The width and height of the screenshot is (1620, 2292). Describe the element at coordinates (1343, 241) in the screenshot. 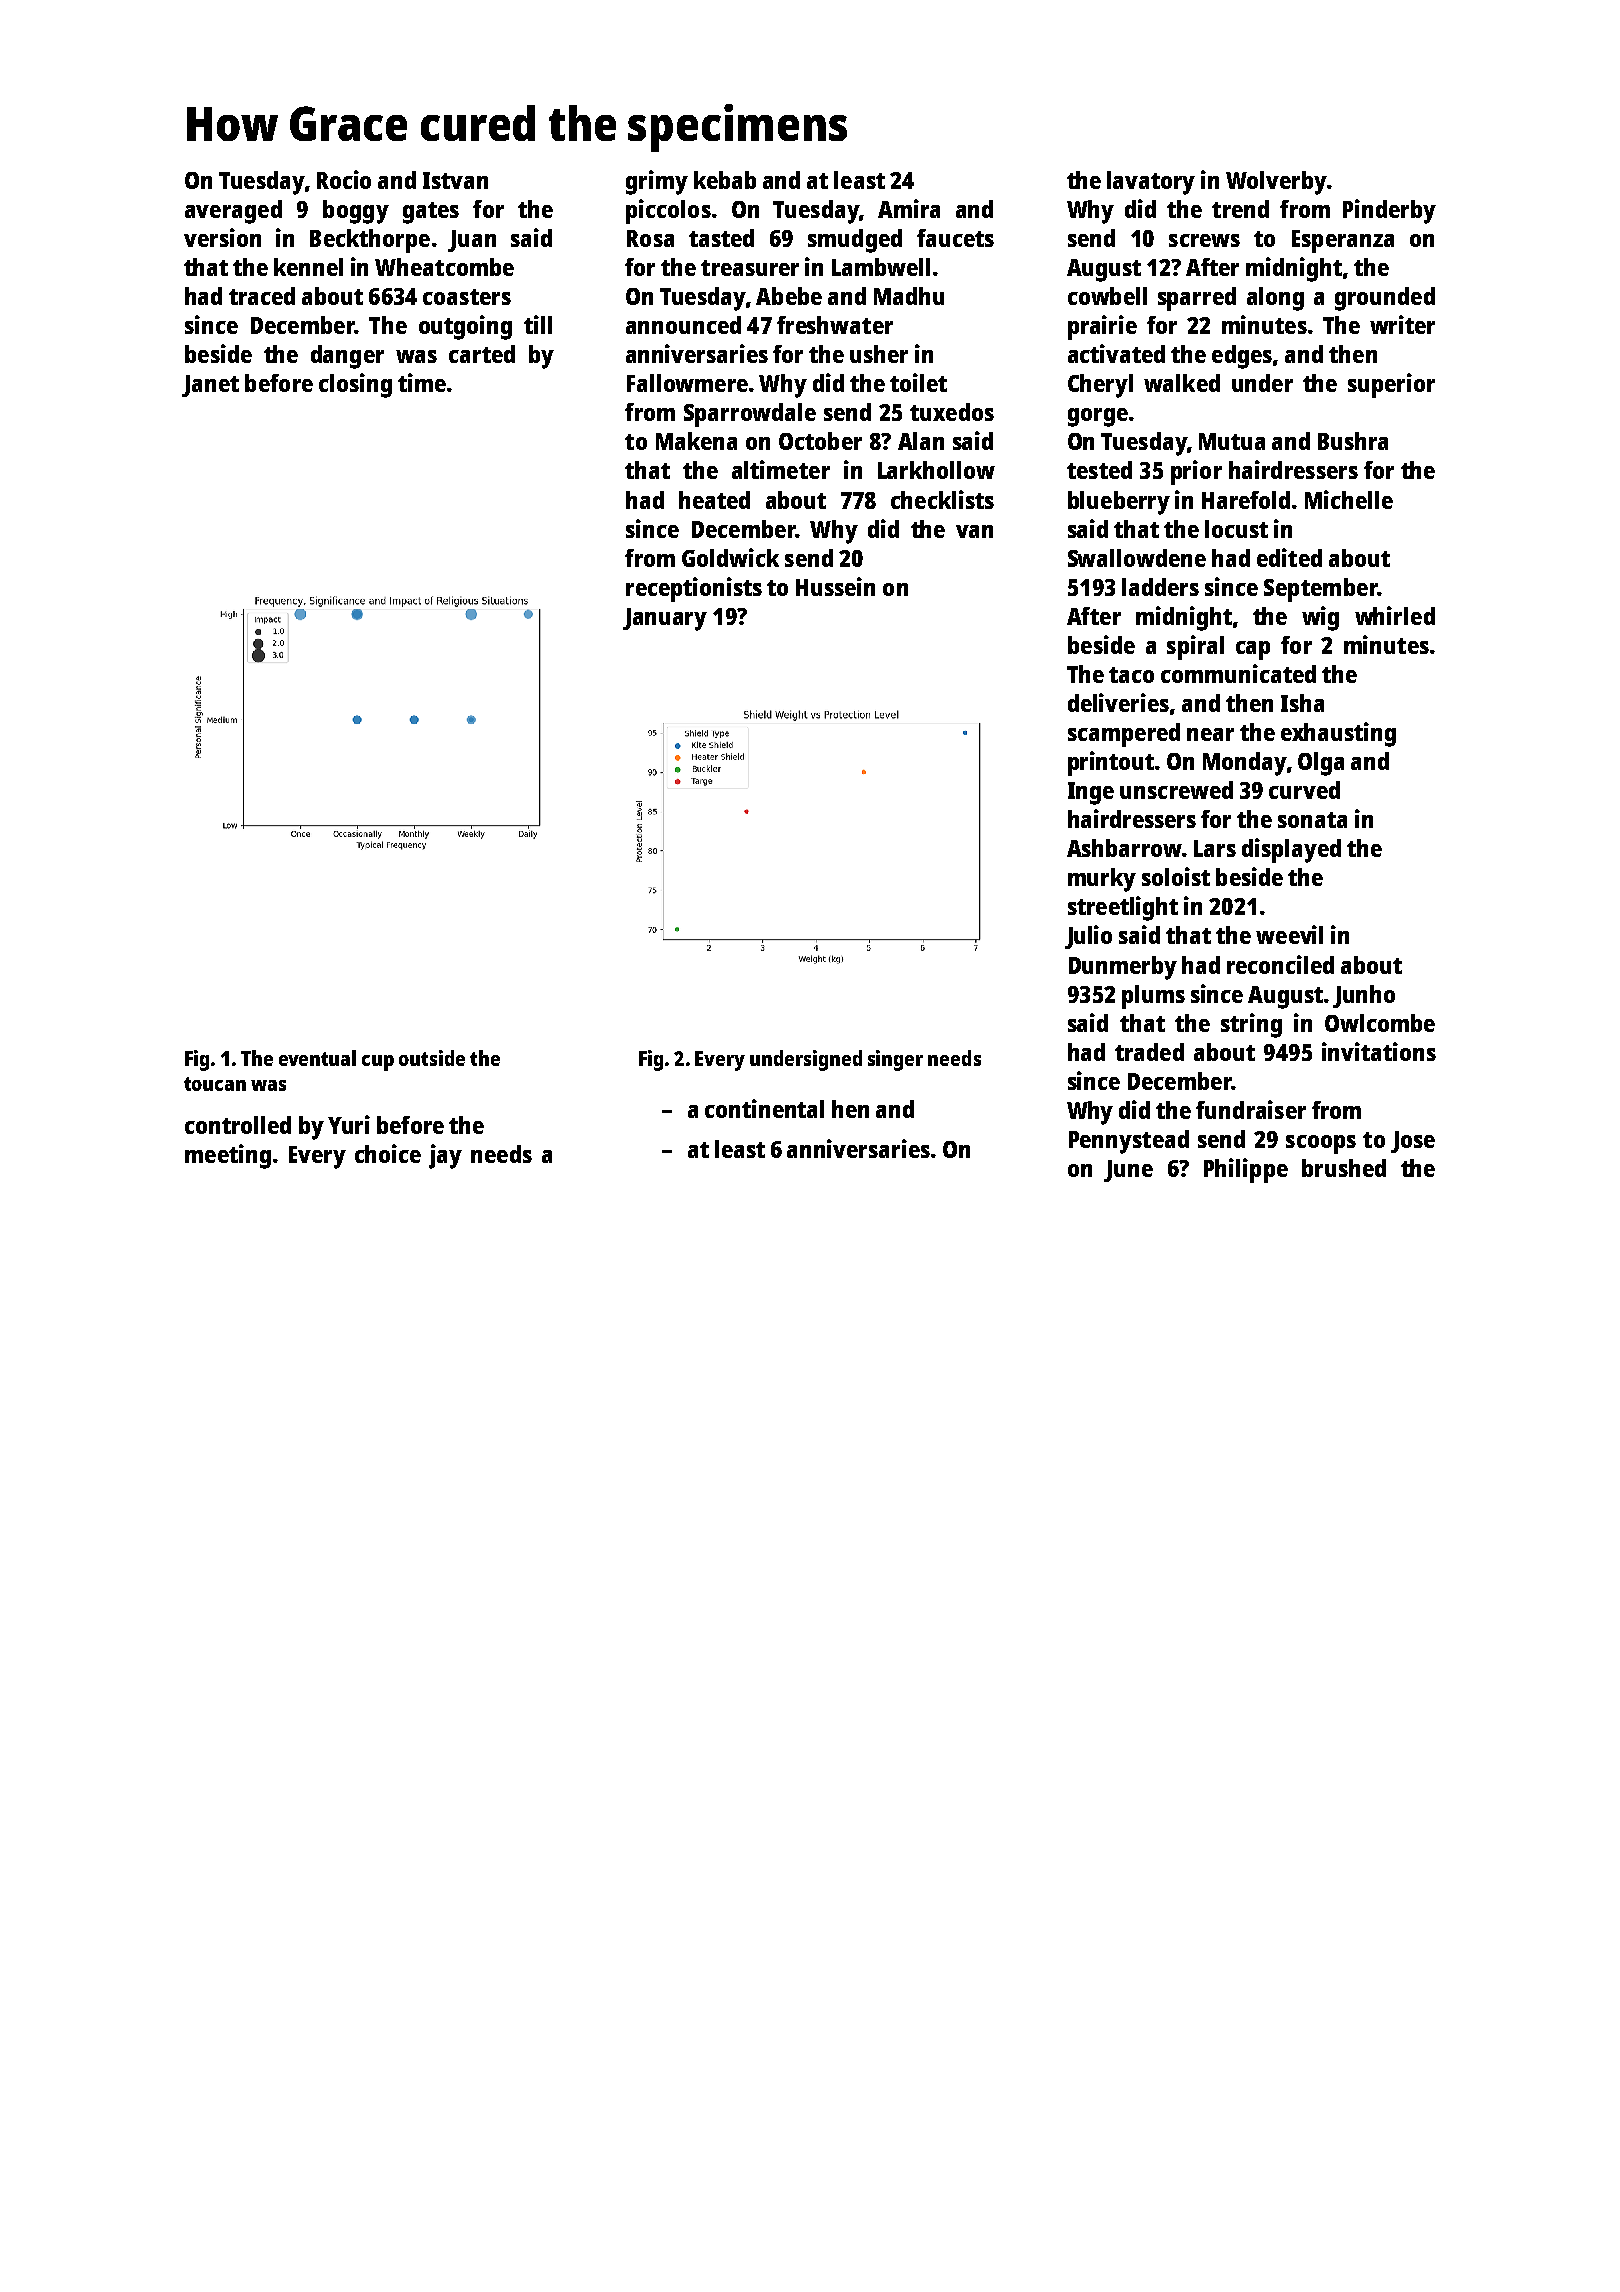

I see `Esperanza` at that location.
